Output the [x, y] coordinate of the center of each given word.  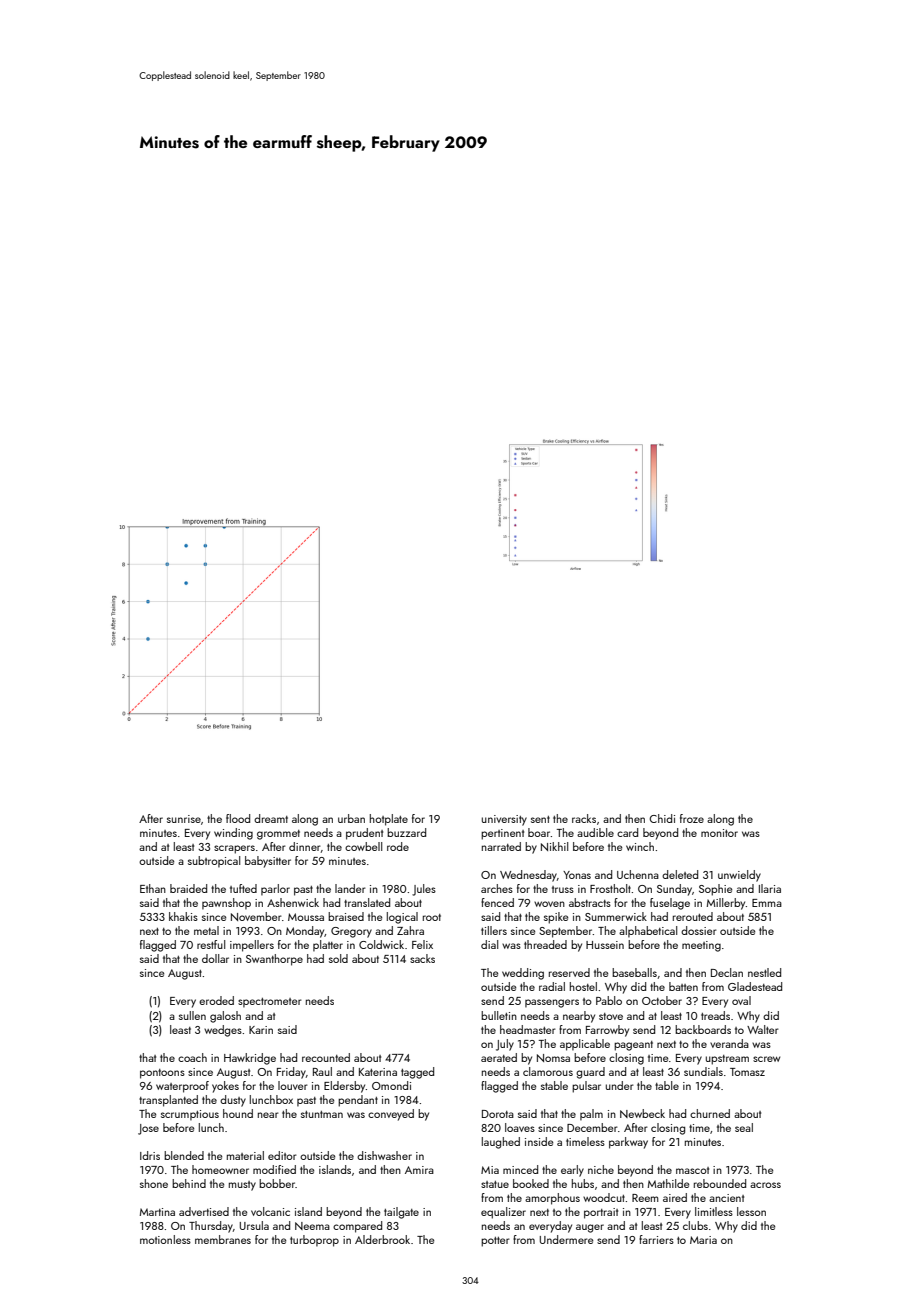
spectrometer [270, 1003]
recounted [326, 1057]
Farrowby [607, 1031]
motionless [165, 1239]
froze [692, 818]
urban [351, 818]
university [504, 820]
